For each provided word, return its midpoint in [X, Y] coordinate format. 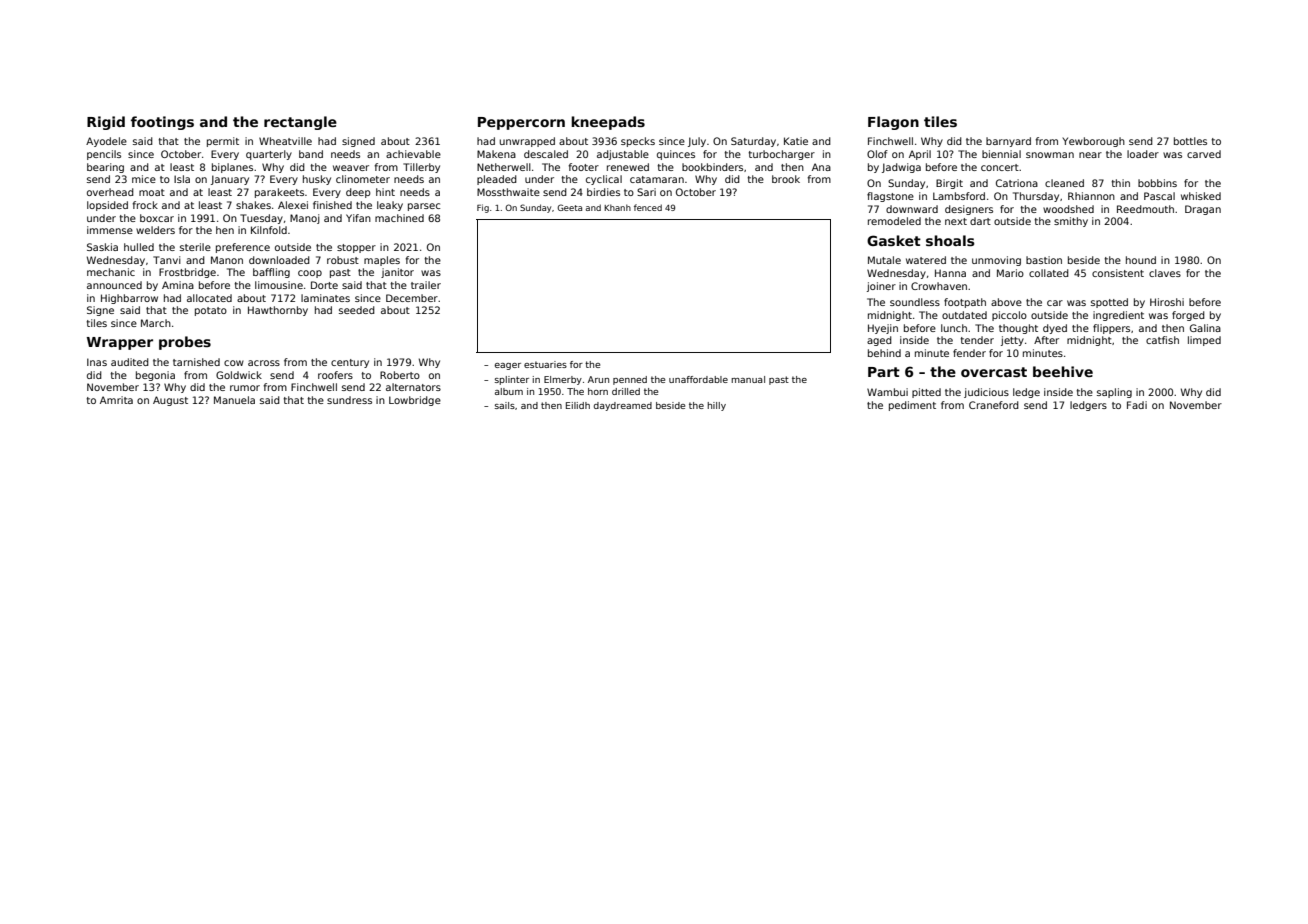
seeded [357, 310]
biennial [1001, 154]
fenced [648, 207]
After [1046, 340]
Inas [97, 362]
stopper [356, 248]
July [697, 142]
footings [162, 123]
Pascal [1159, 196]
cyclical [604, 180]
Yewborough [1094, 142]
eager [508, 366]
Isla [182, 179]
